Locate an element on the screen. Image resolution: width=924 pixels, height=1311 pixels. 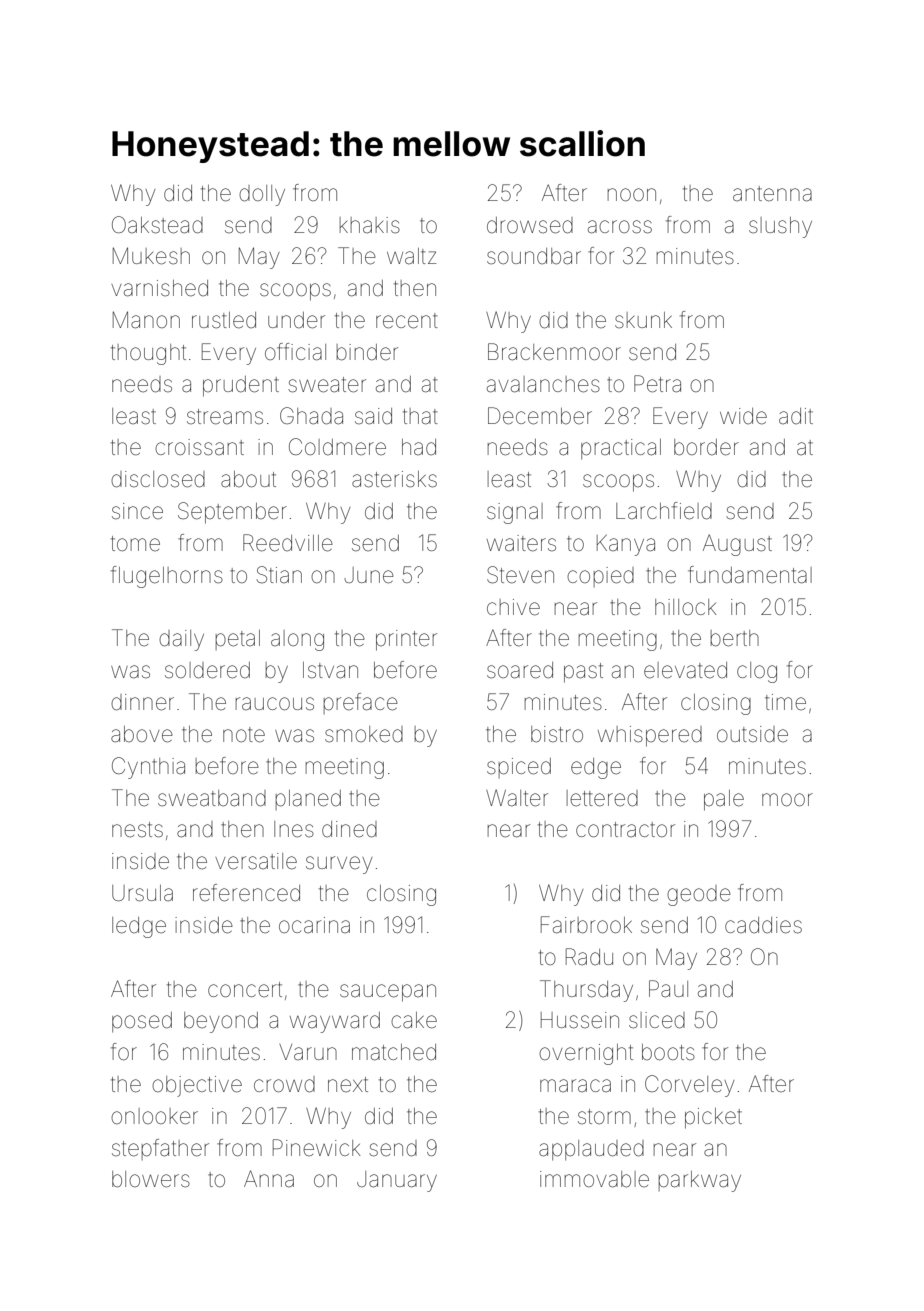
disclosed is located at coordinates (158, 479).
